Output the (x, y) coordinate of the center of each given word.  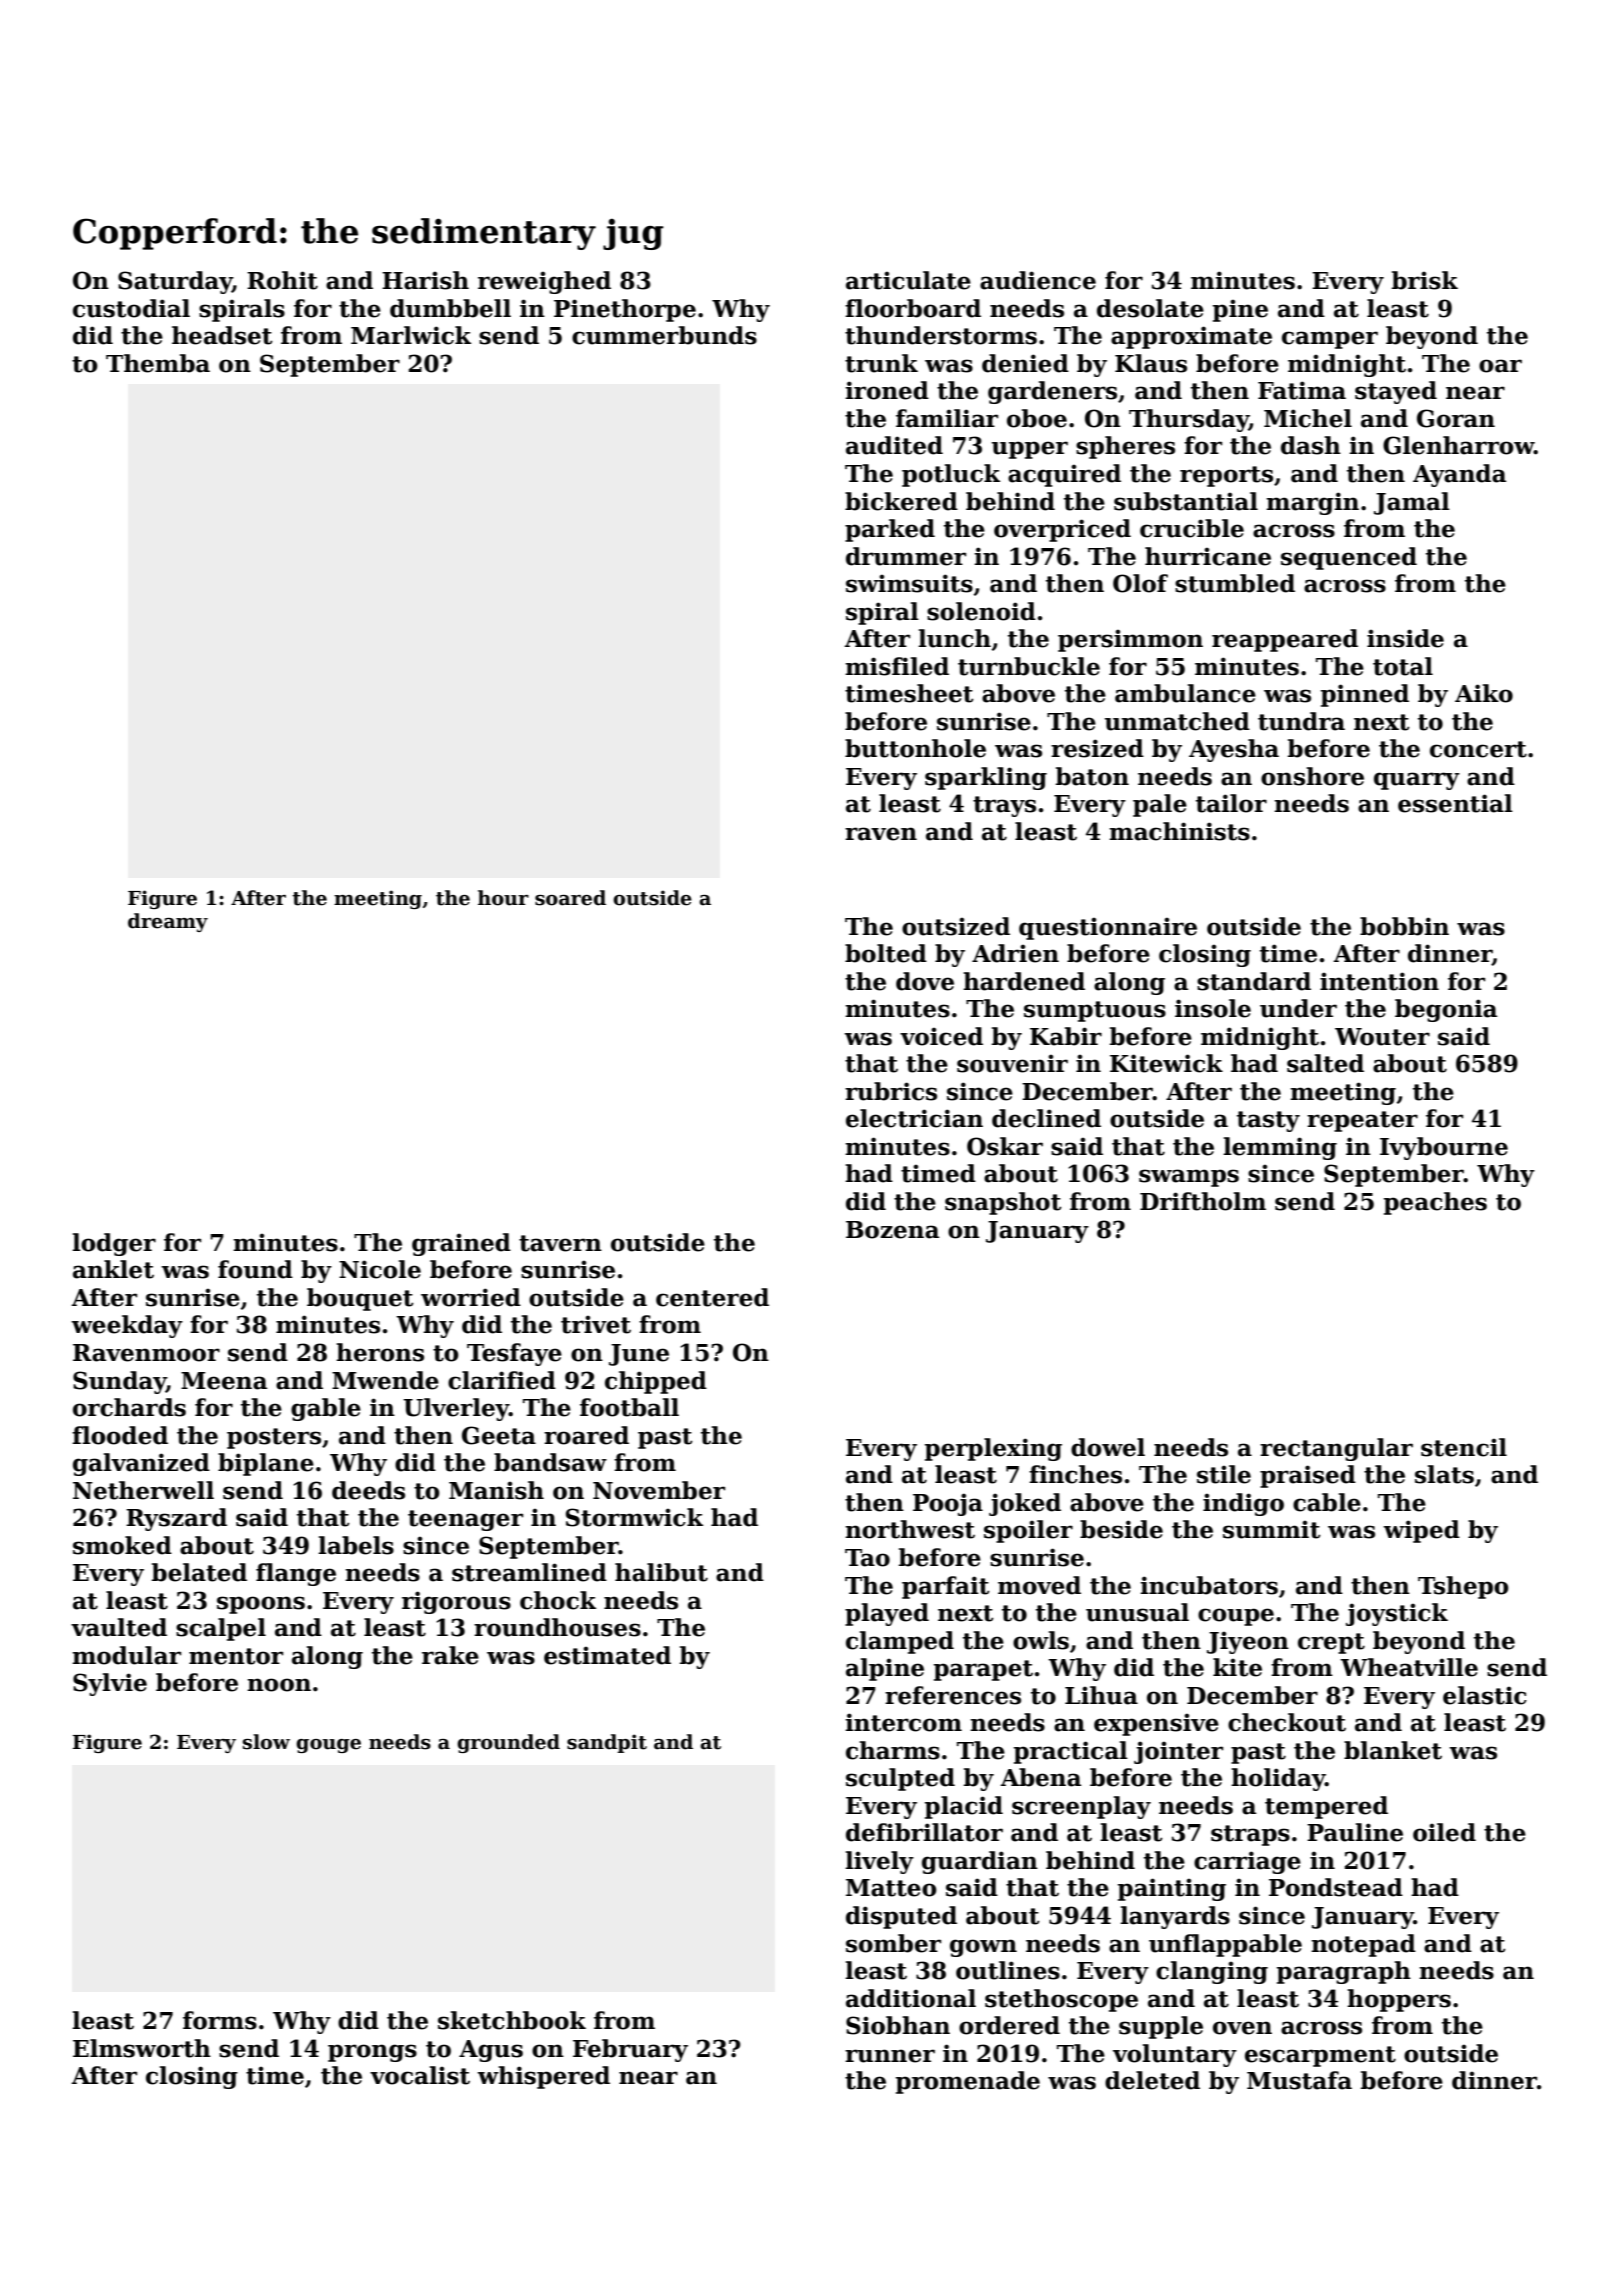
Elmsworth (142, 2048)
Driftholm (1203, 1201)
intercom (903, 1722)
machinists (1179, 831)
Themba (158, 363)
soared (570, 898)
